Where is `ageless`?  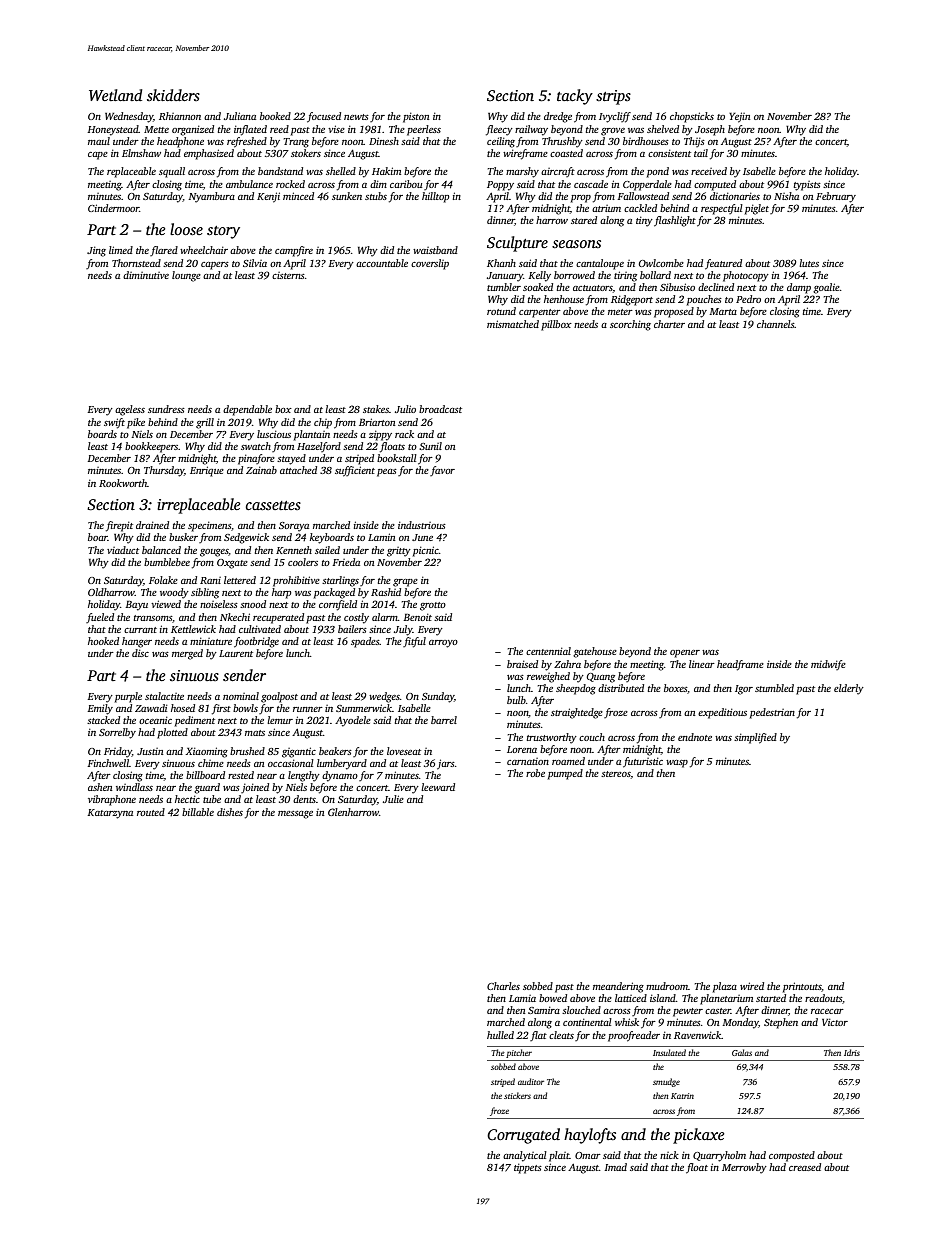 ageless is located at coordinates (130, 410).
